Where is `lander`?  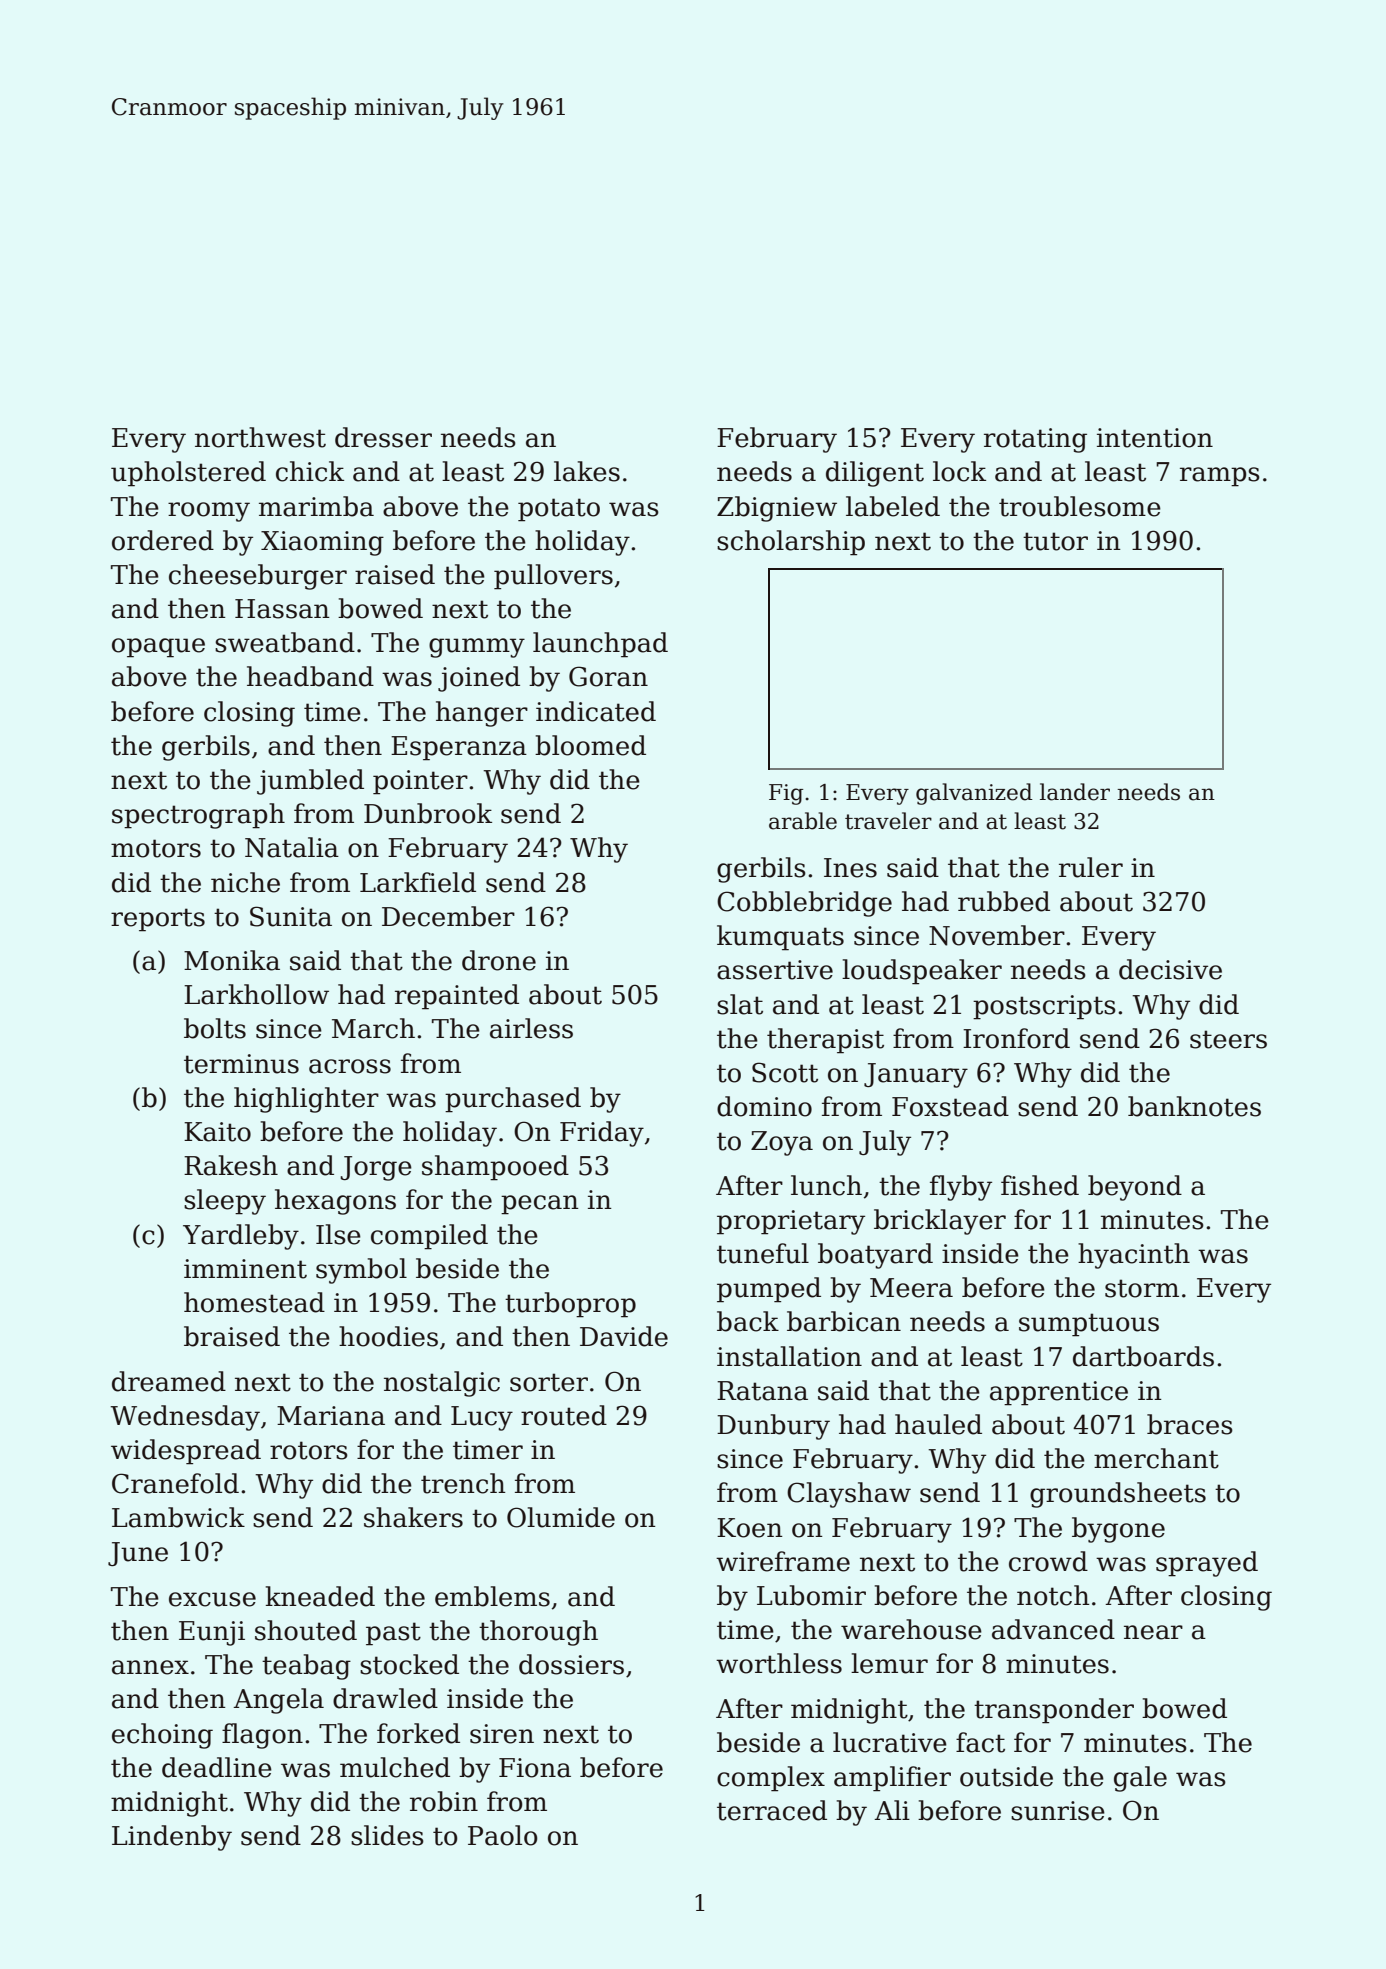
lander is located at coordinates (1075, 792).
